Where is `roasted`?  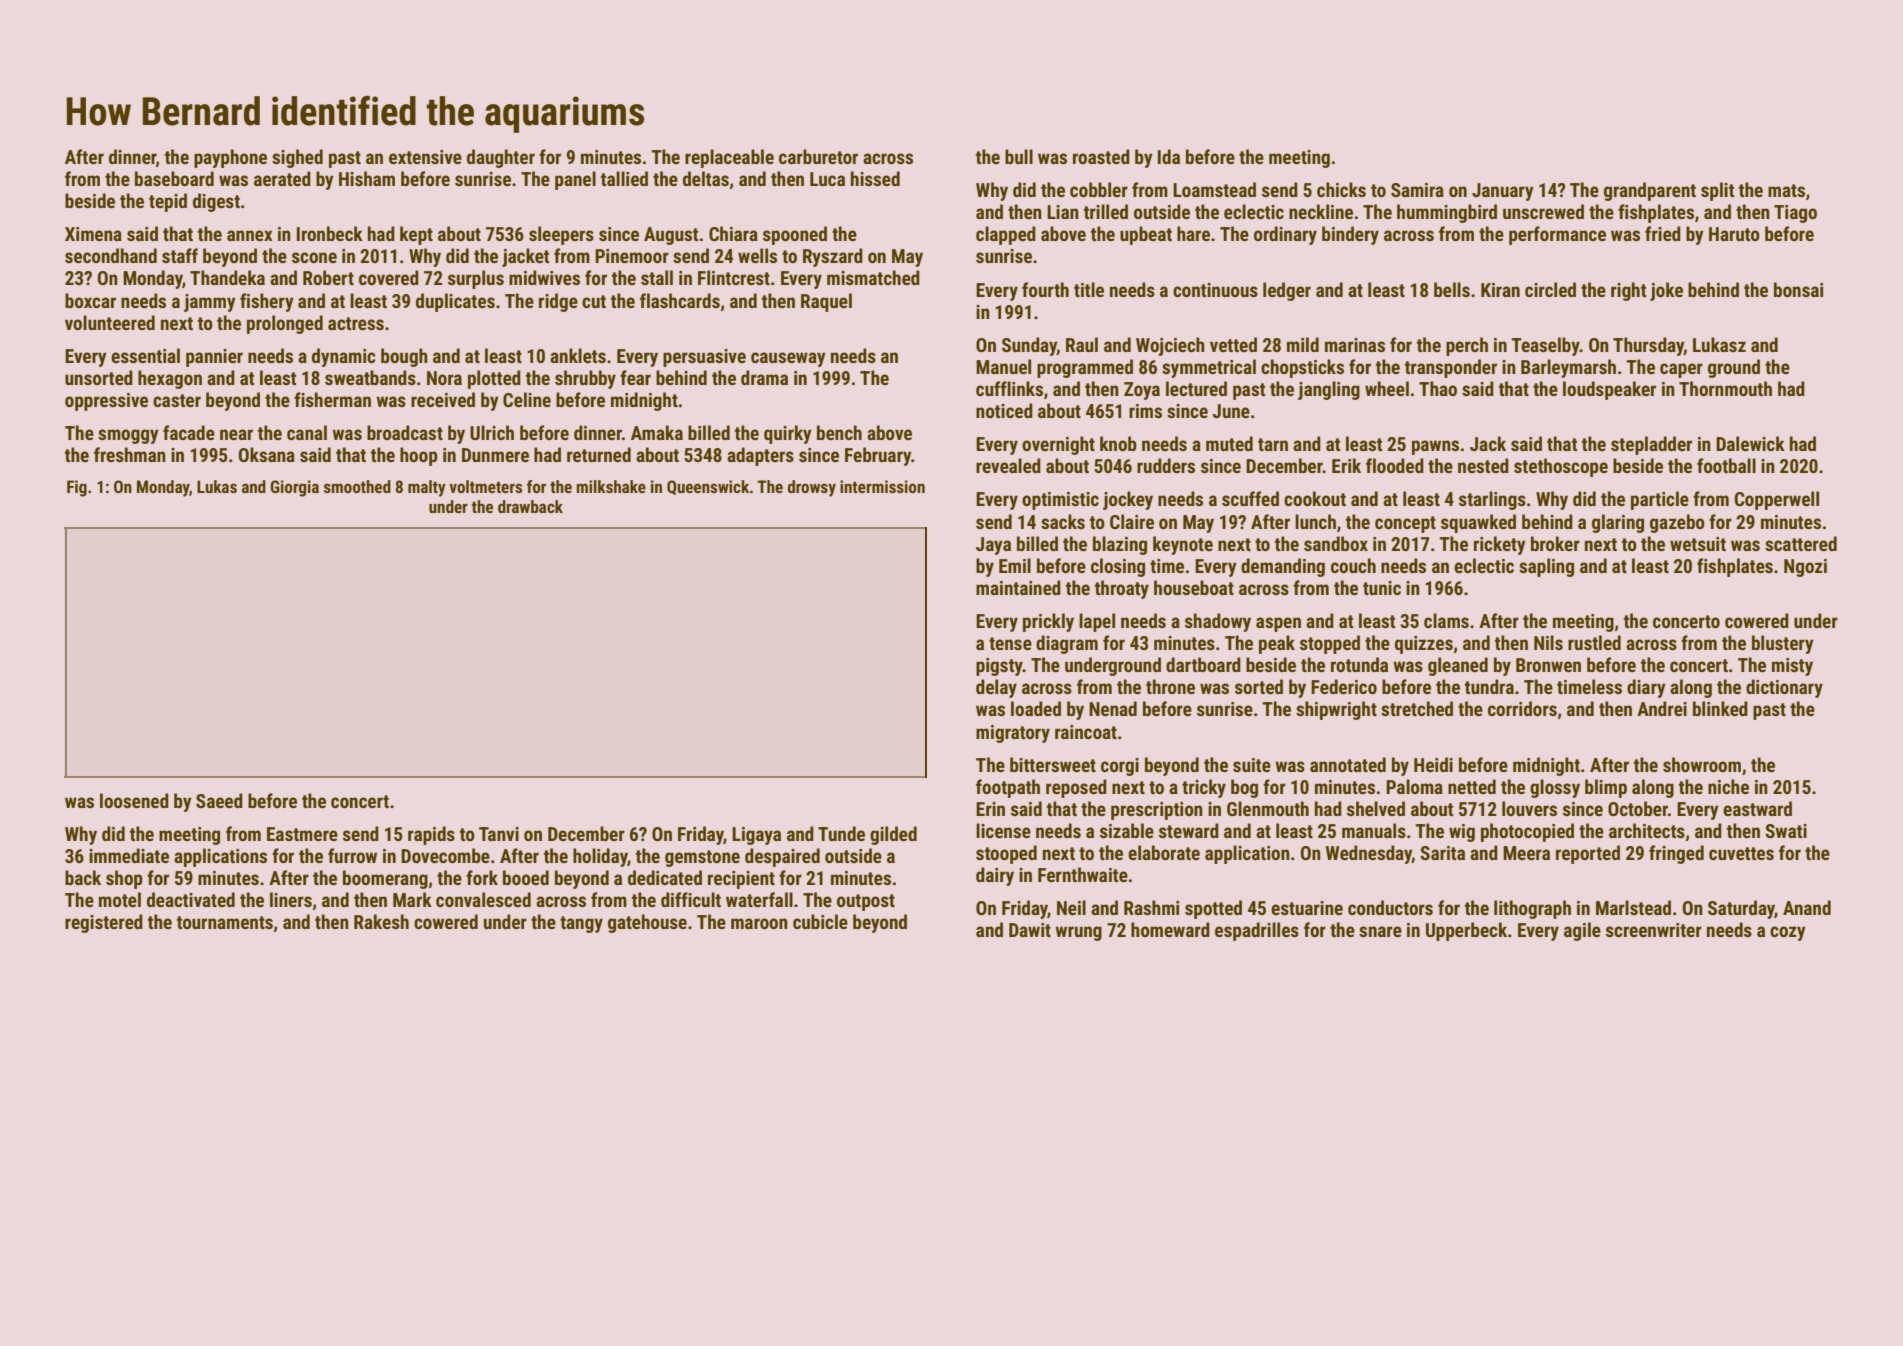
roasted is located at coordinates (1101, 156).
